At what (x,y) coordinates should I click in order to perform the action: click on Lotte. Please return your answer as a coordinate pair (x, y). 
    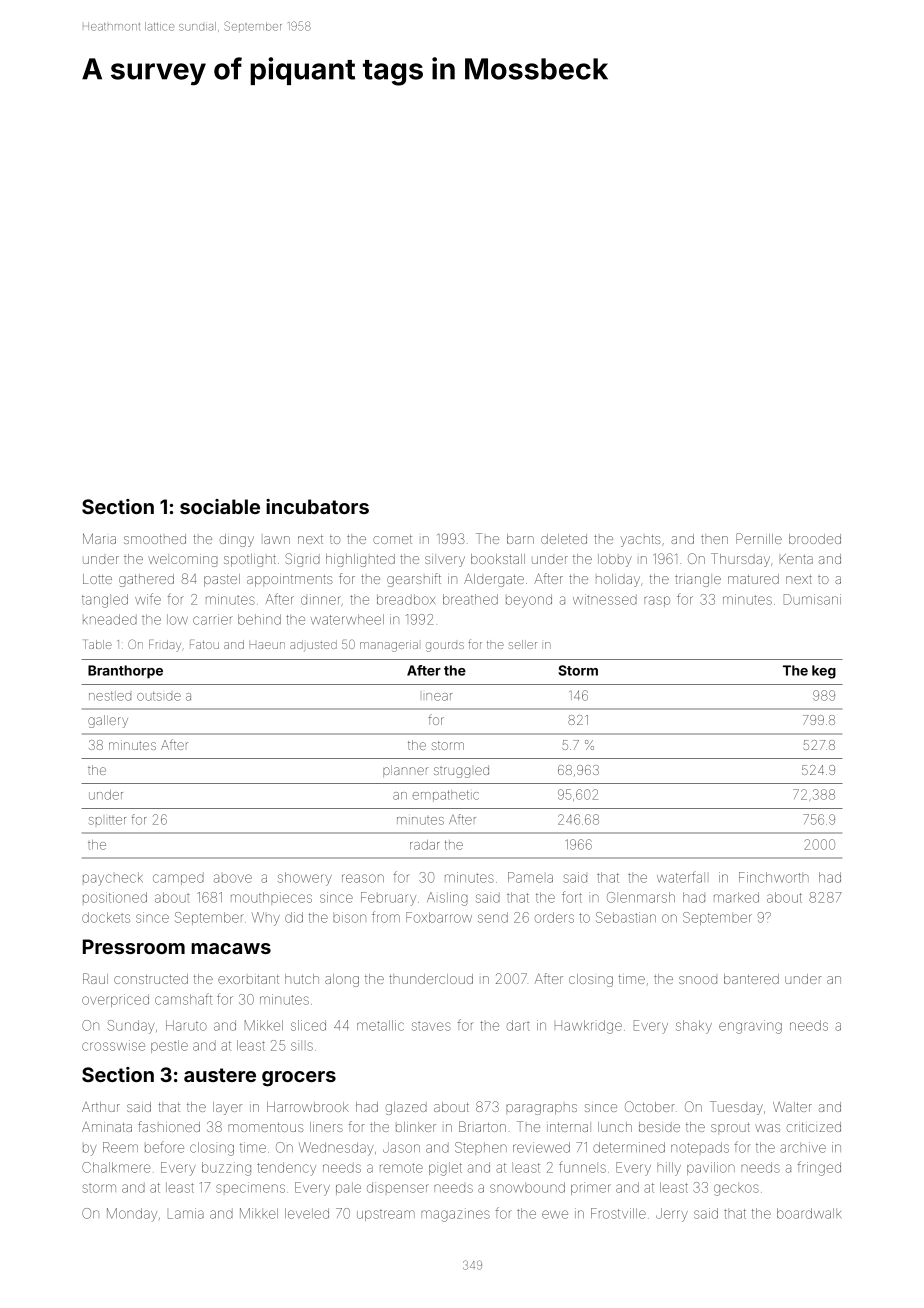
    Looking at the image, I should click on (97, 579).
